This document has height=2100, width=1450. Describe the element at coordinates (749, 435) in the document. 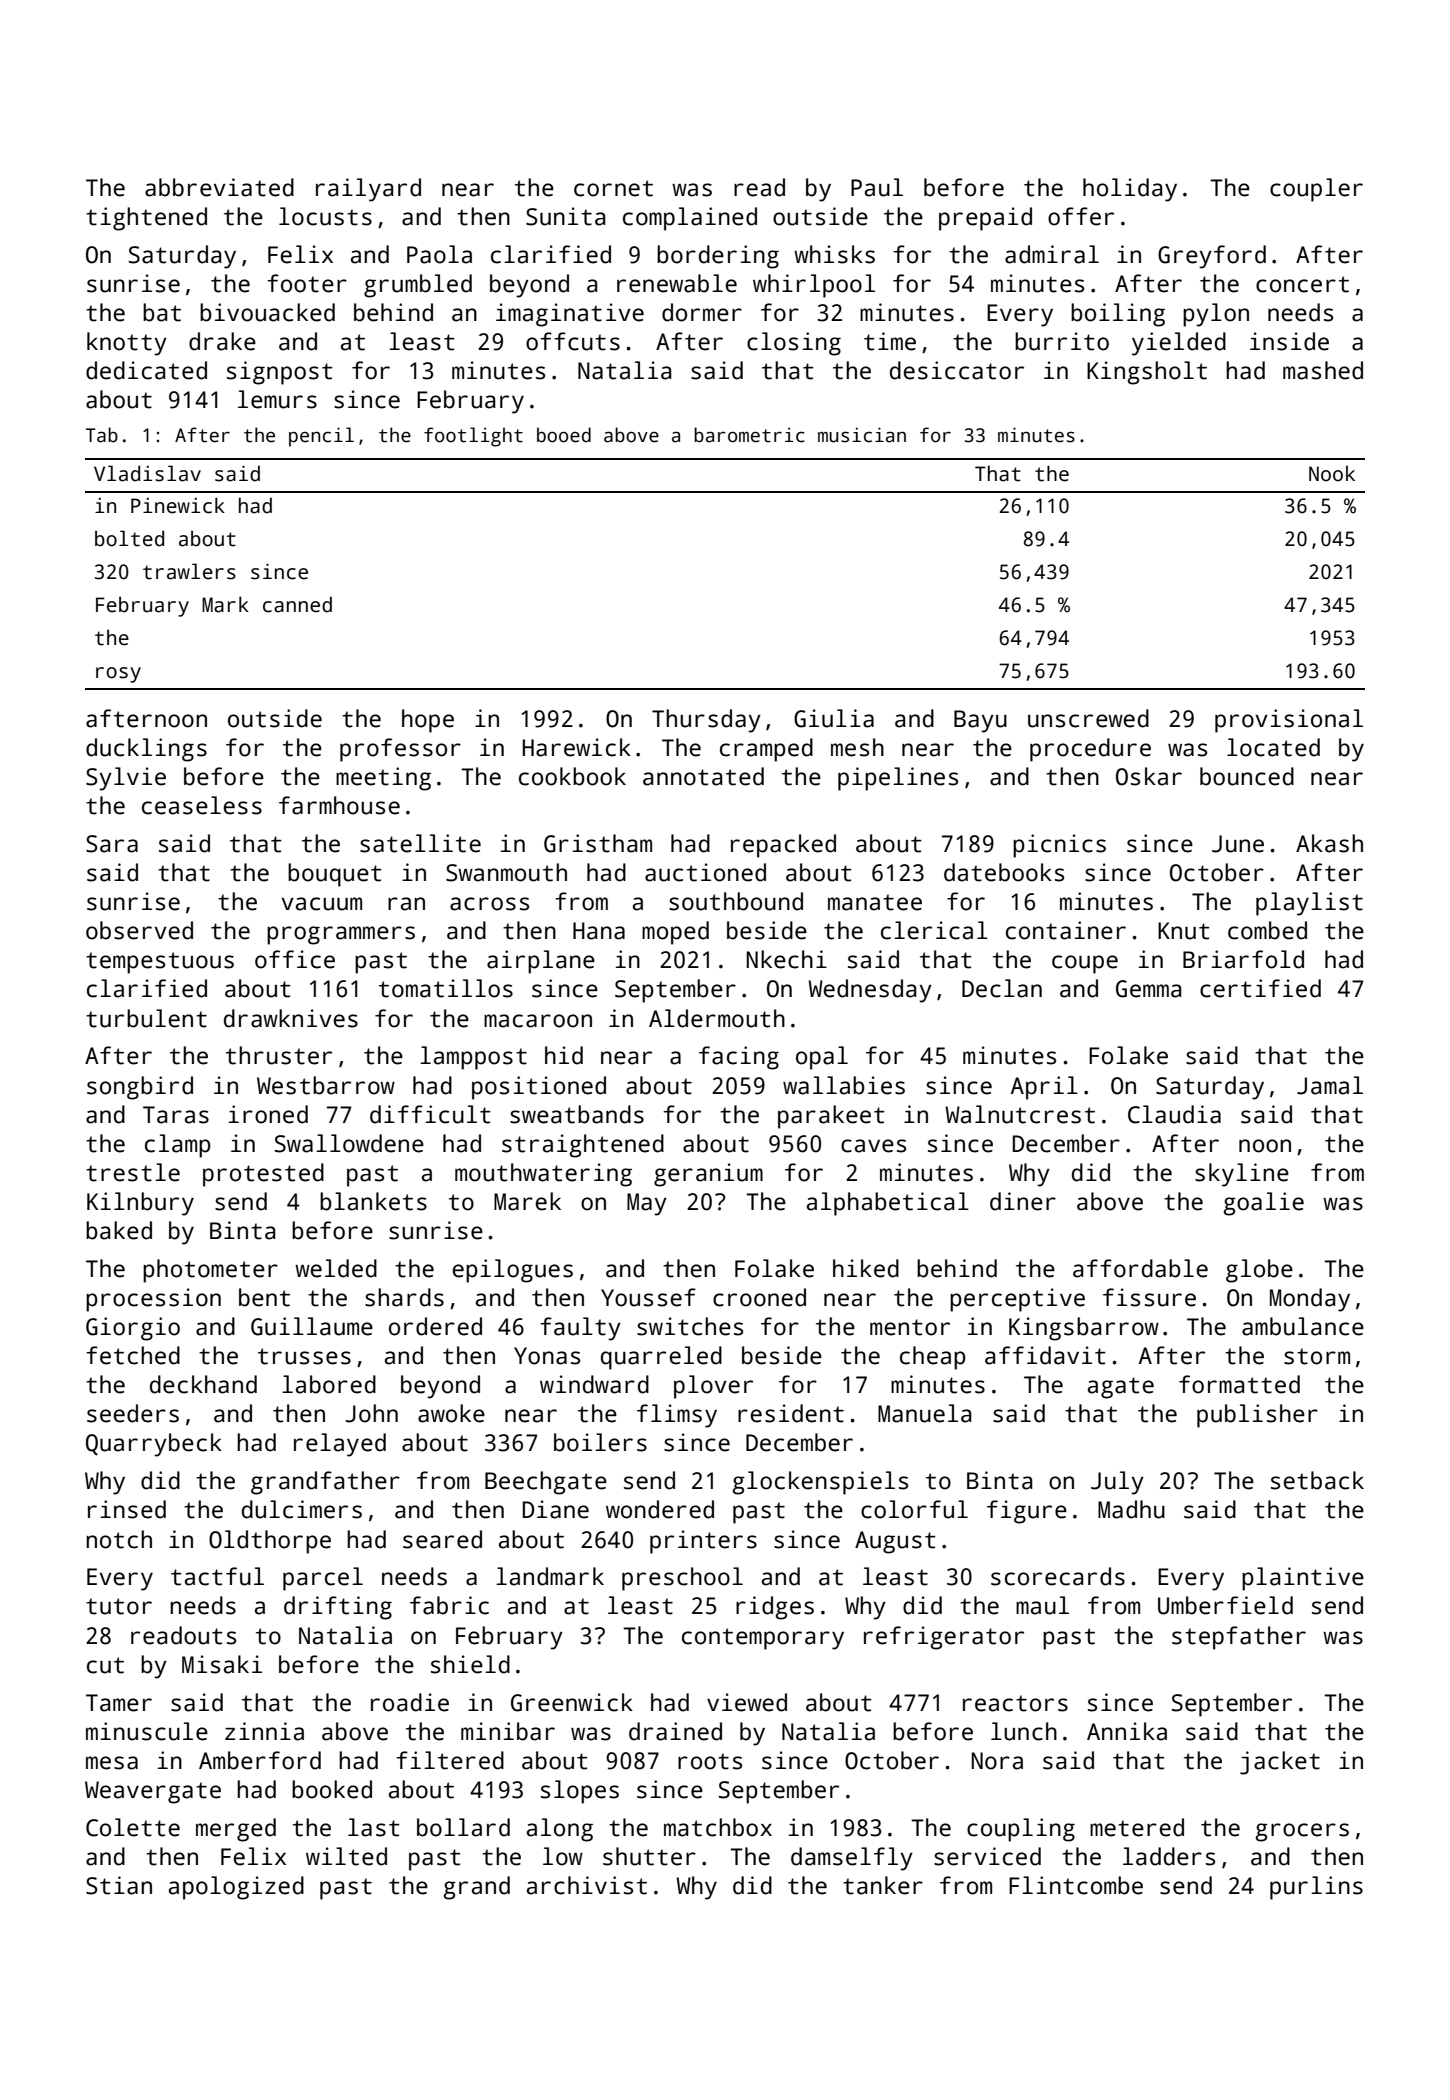

I see `barometric` at that location.
